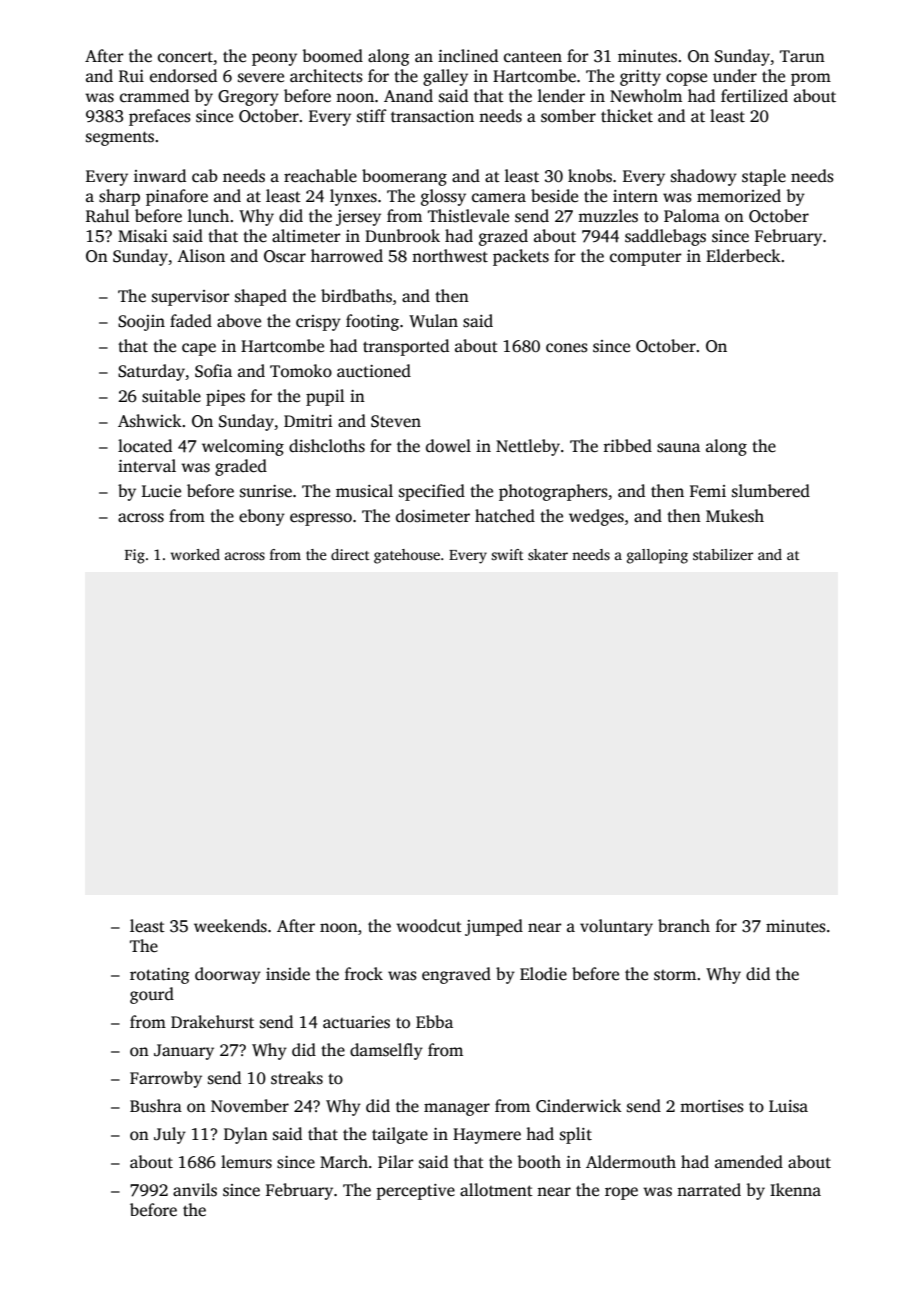 This image has width=924, height=1308. What do you see at coordinates (185, 57) in the image?
I see `concert` at bounding box center [185, 57].
